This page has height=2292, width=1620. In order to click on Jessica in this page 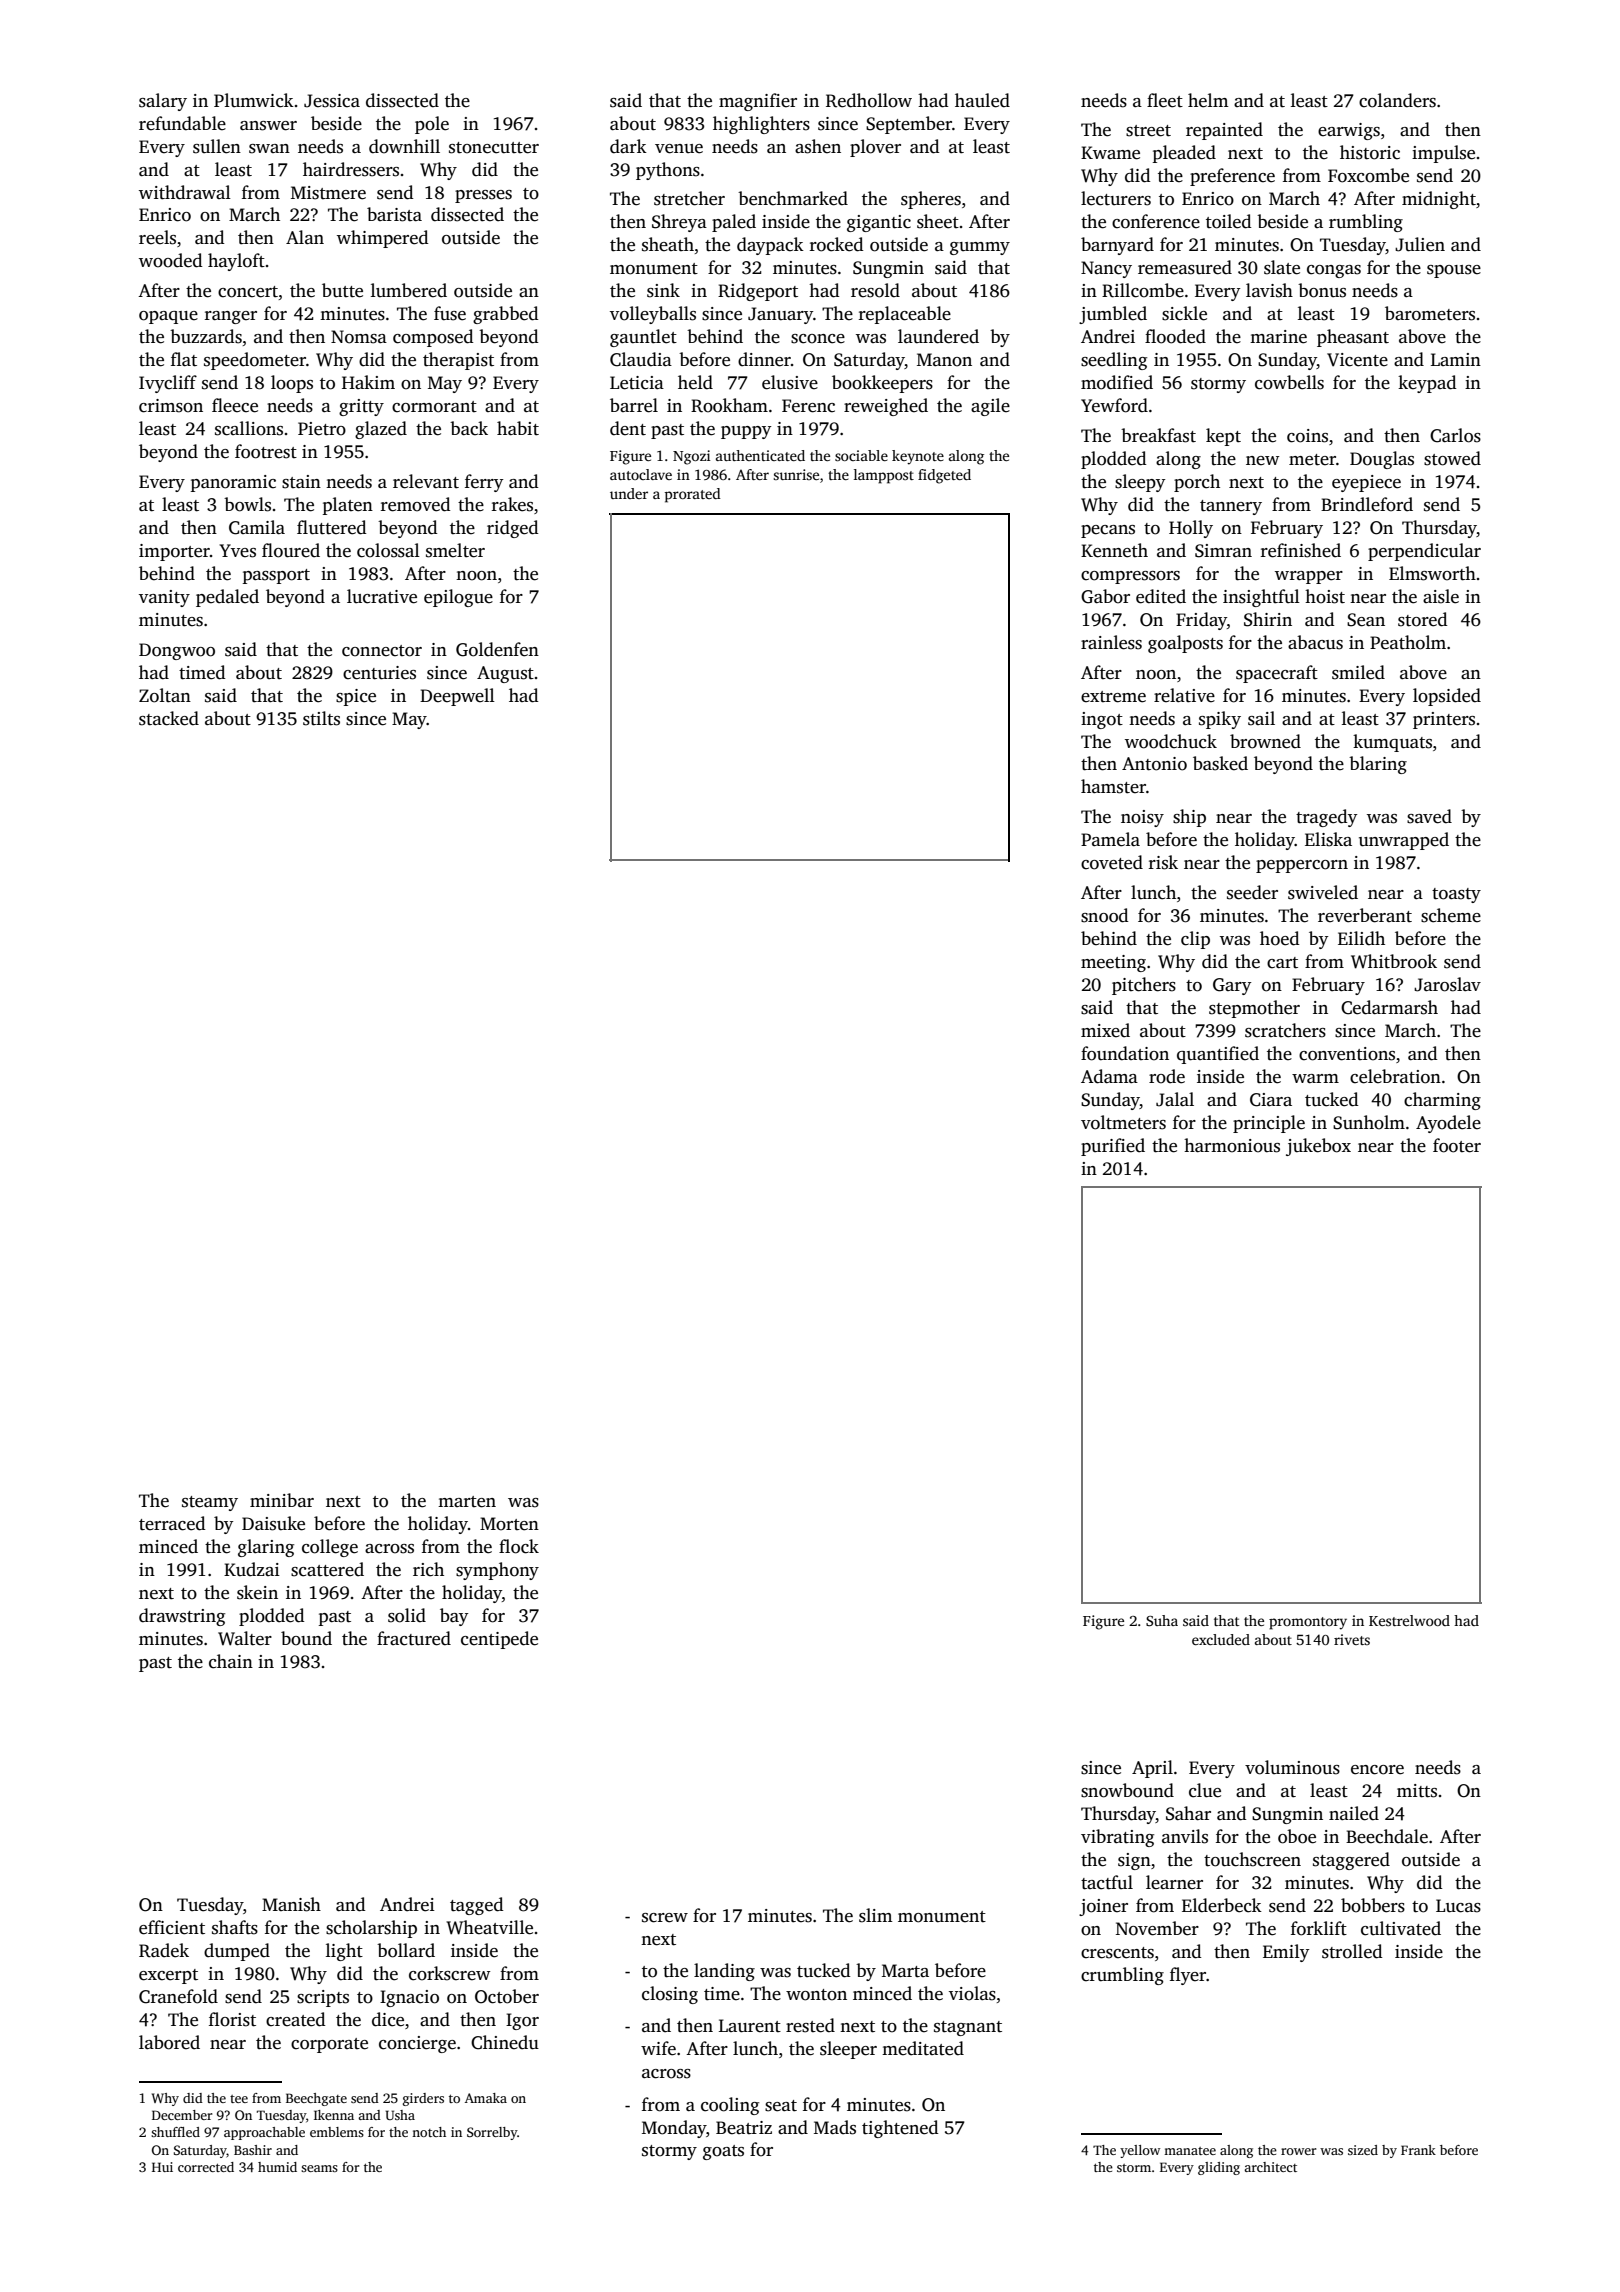, I will do `click(332, 101)`.
